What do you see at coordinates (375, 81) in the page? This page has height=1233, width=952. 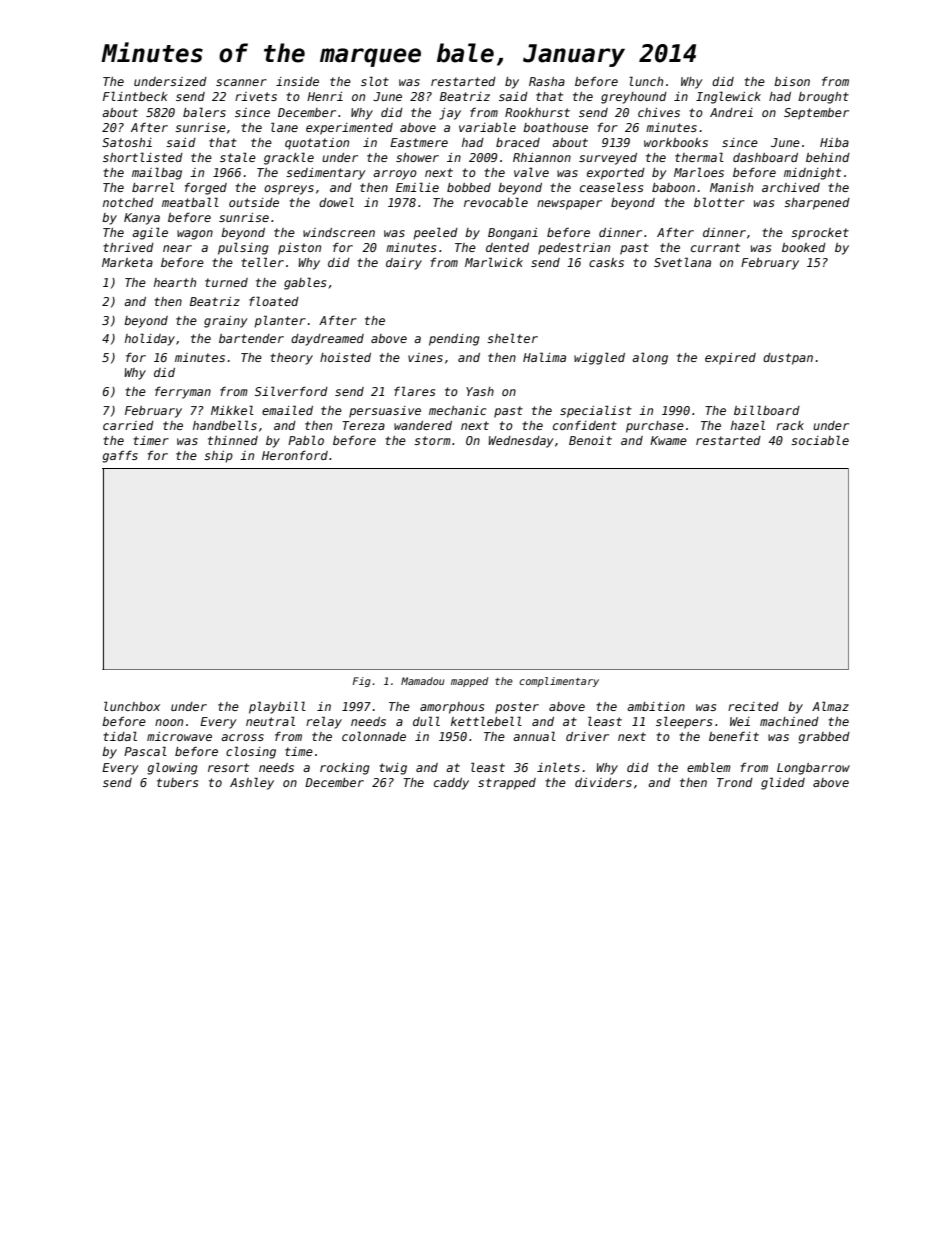 I see `slot` at bounding box center [375, 81].
